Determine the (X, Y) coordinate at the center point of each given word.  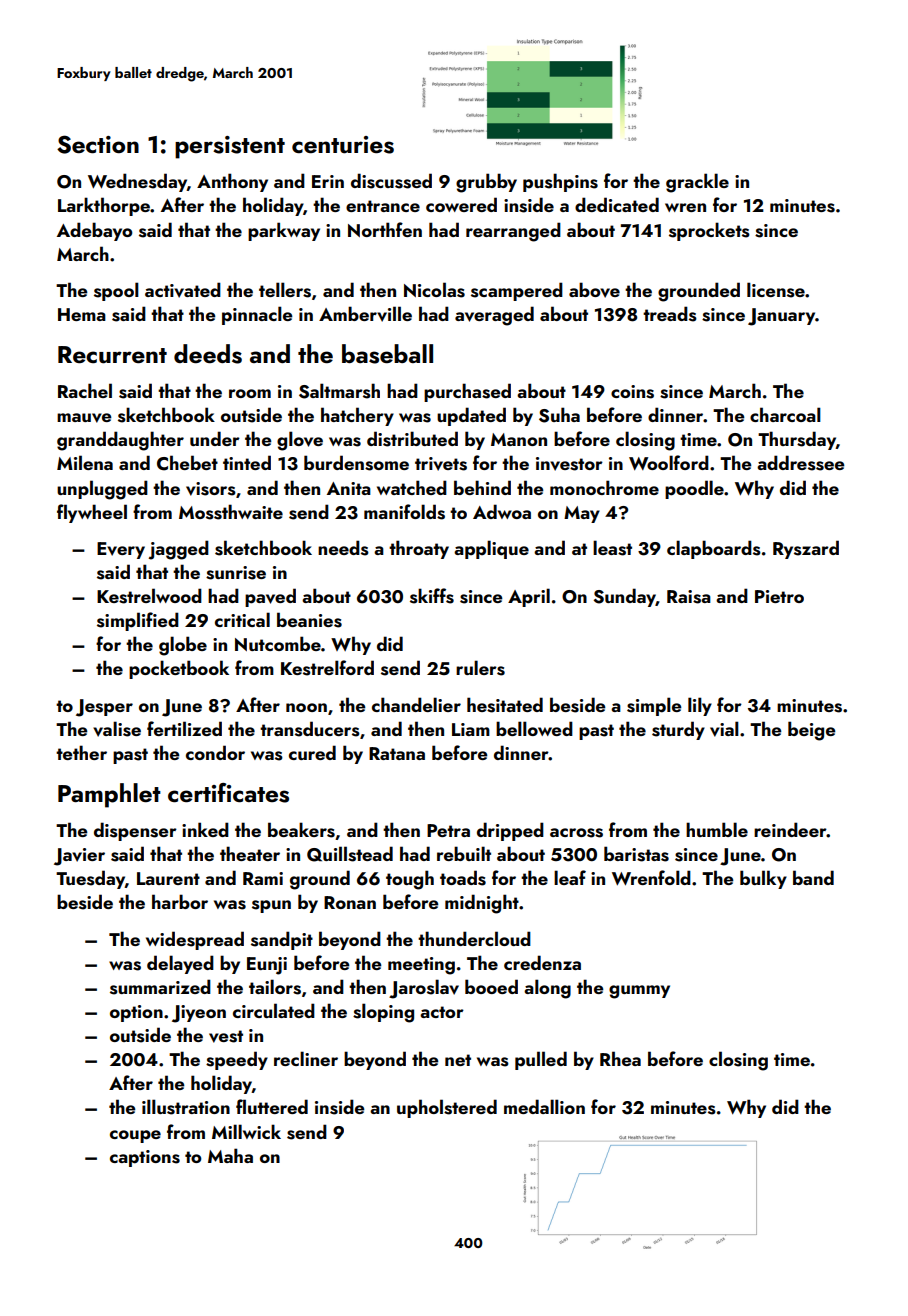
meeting (421, 966)
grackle (697, 183)
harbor (180, 901)
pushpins (560, 182)
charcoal (785, 414)
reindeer (790, 829)
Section (98, 144)
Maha (230, 1155)
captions (145, 1158)
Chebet (187, 463)
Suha (559, 415)
